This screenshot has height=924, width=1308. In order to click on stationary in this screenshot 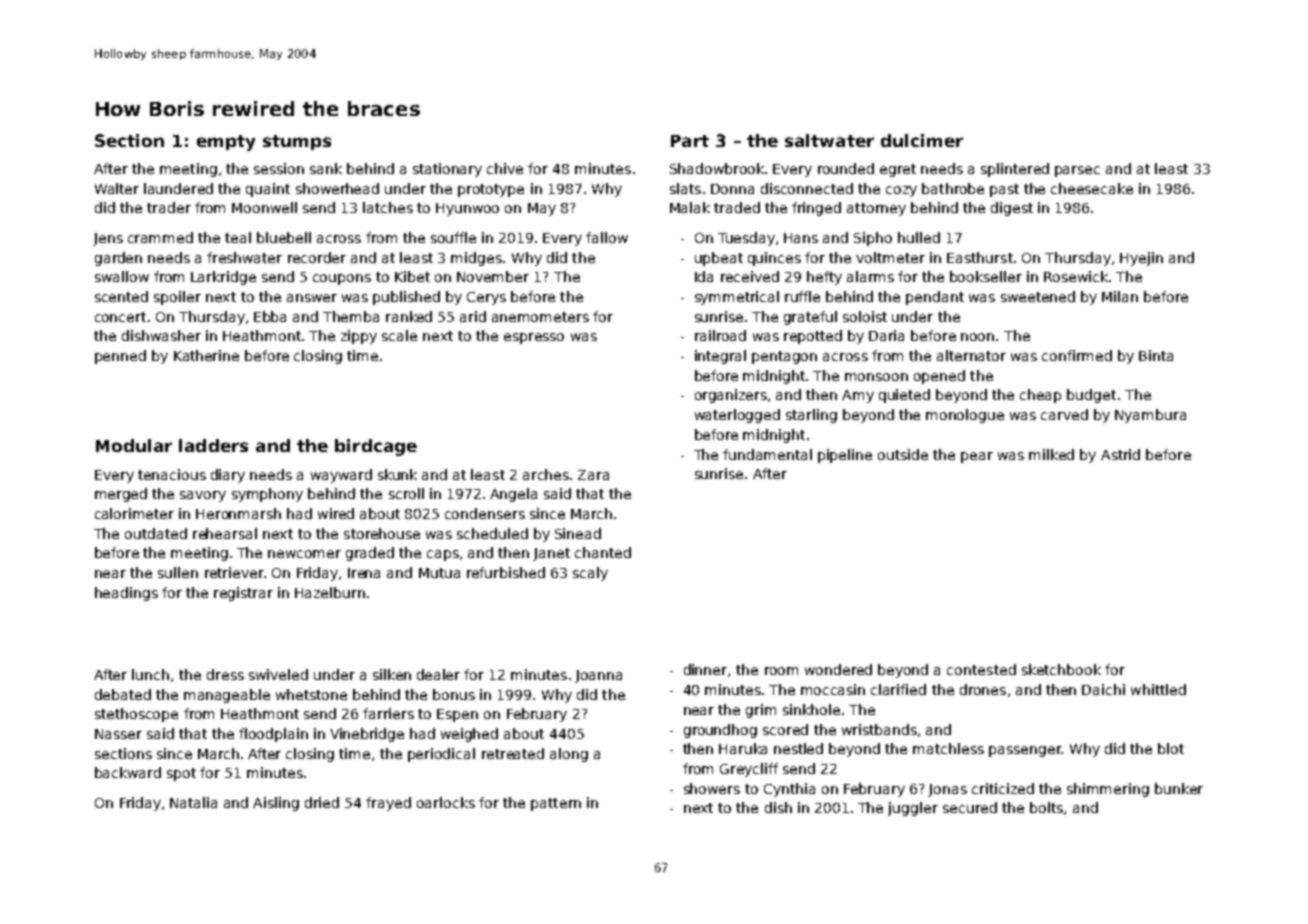, I will do `click(447, 170)`.
